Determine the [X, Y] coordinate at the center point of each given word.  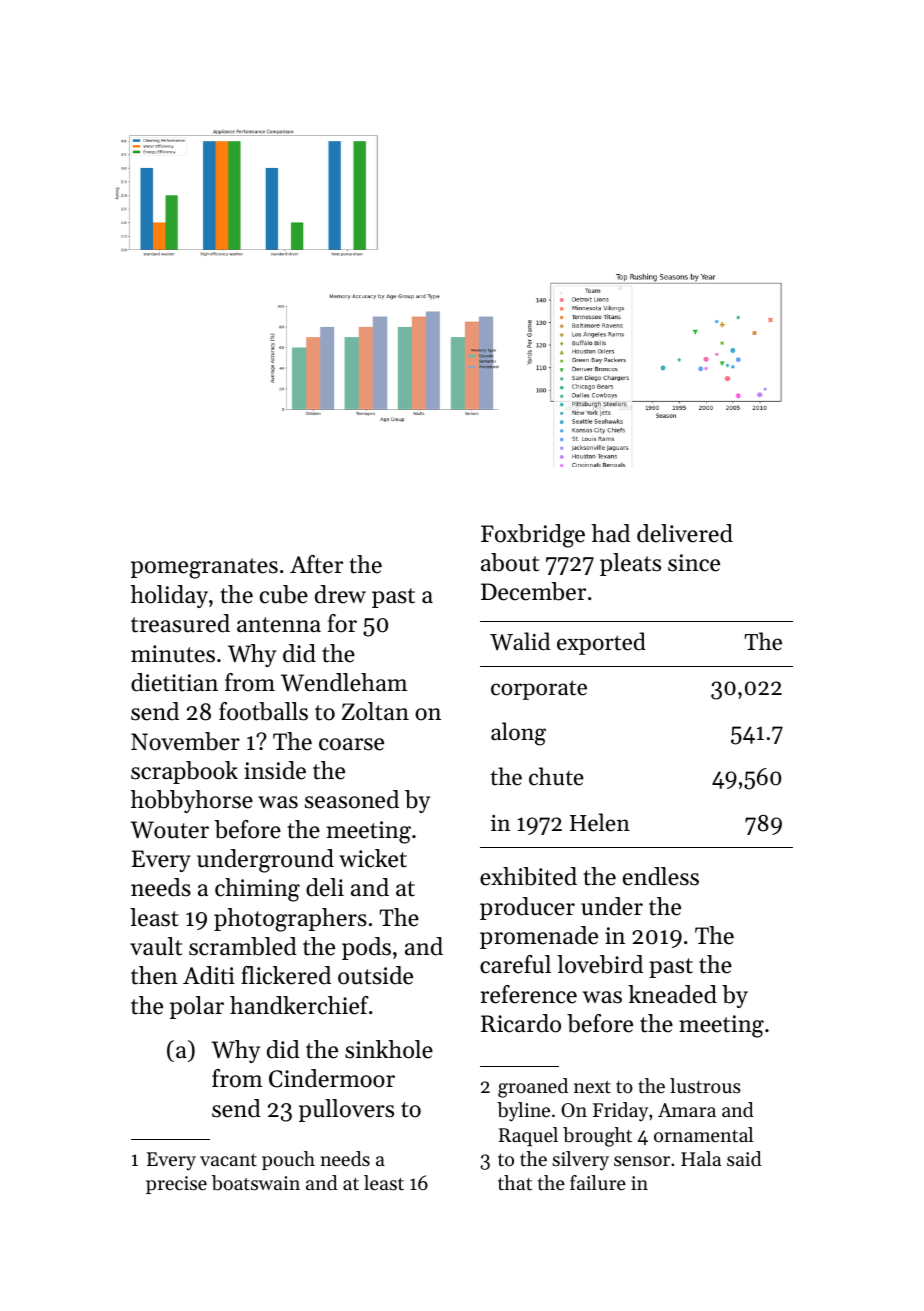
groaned [533, 1088]
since [694, 563]
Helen [600, 822]
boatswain [256, 1183]
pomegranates [204, 568]
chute [556, 776]
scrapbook [184, 772]
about [510, 562]
